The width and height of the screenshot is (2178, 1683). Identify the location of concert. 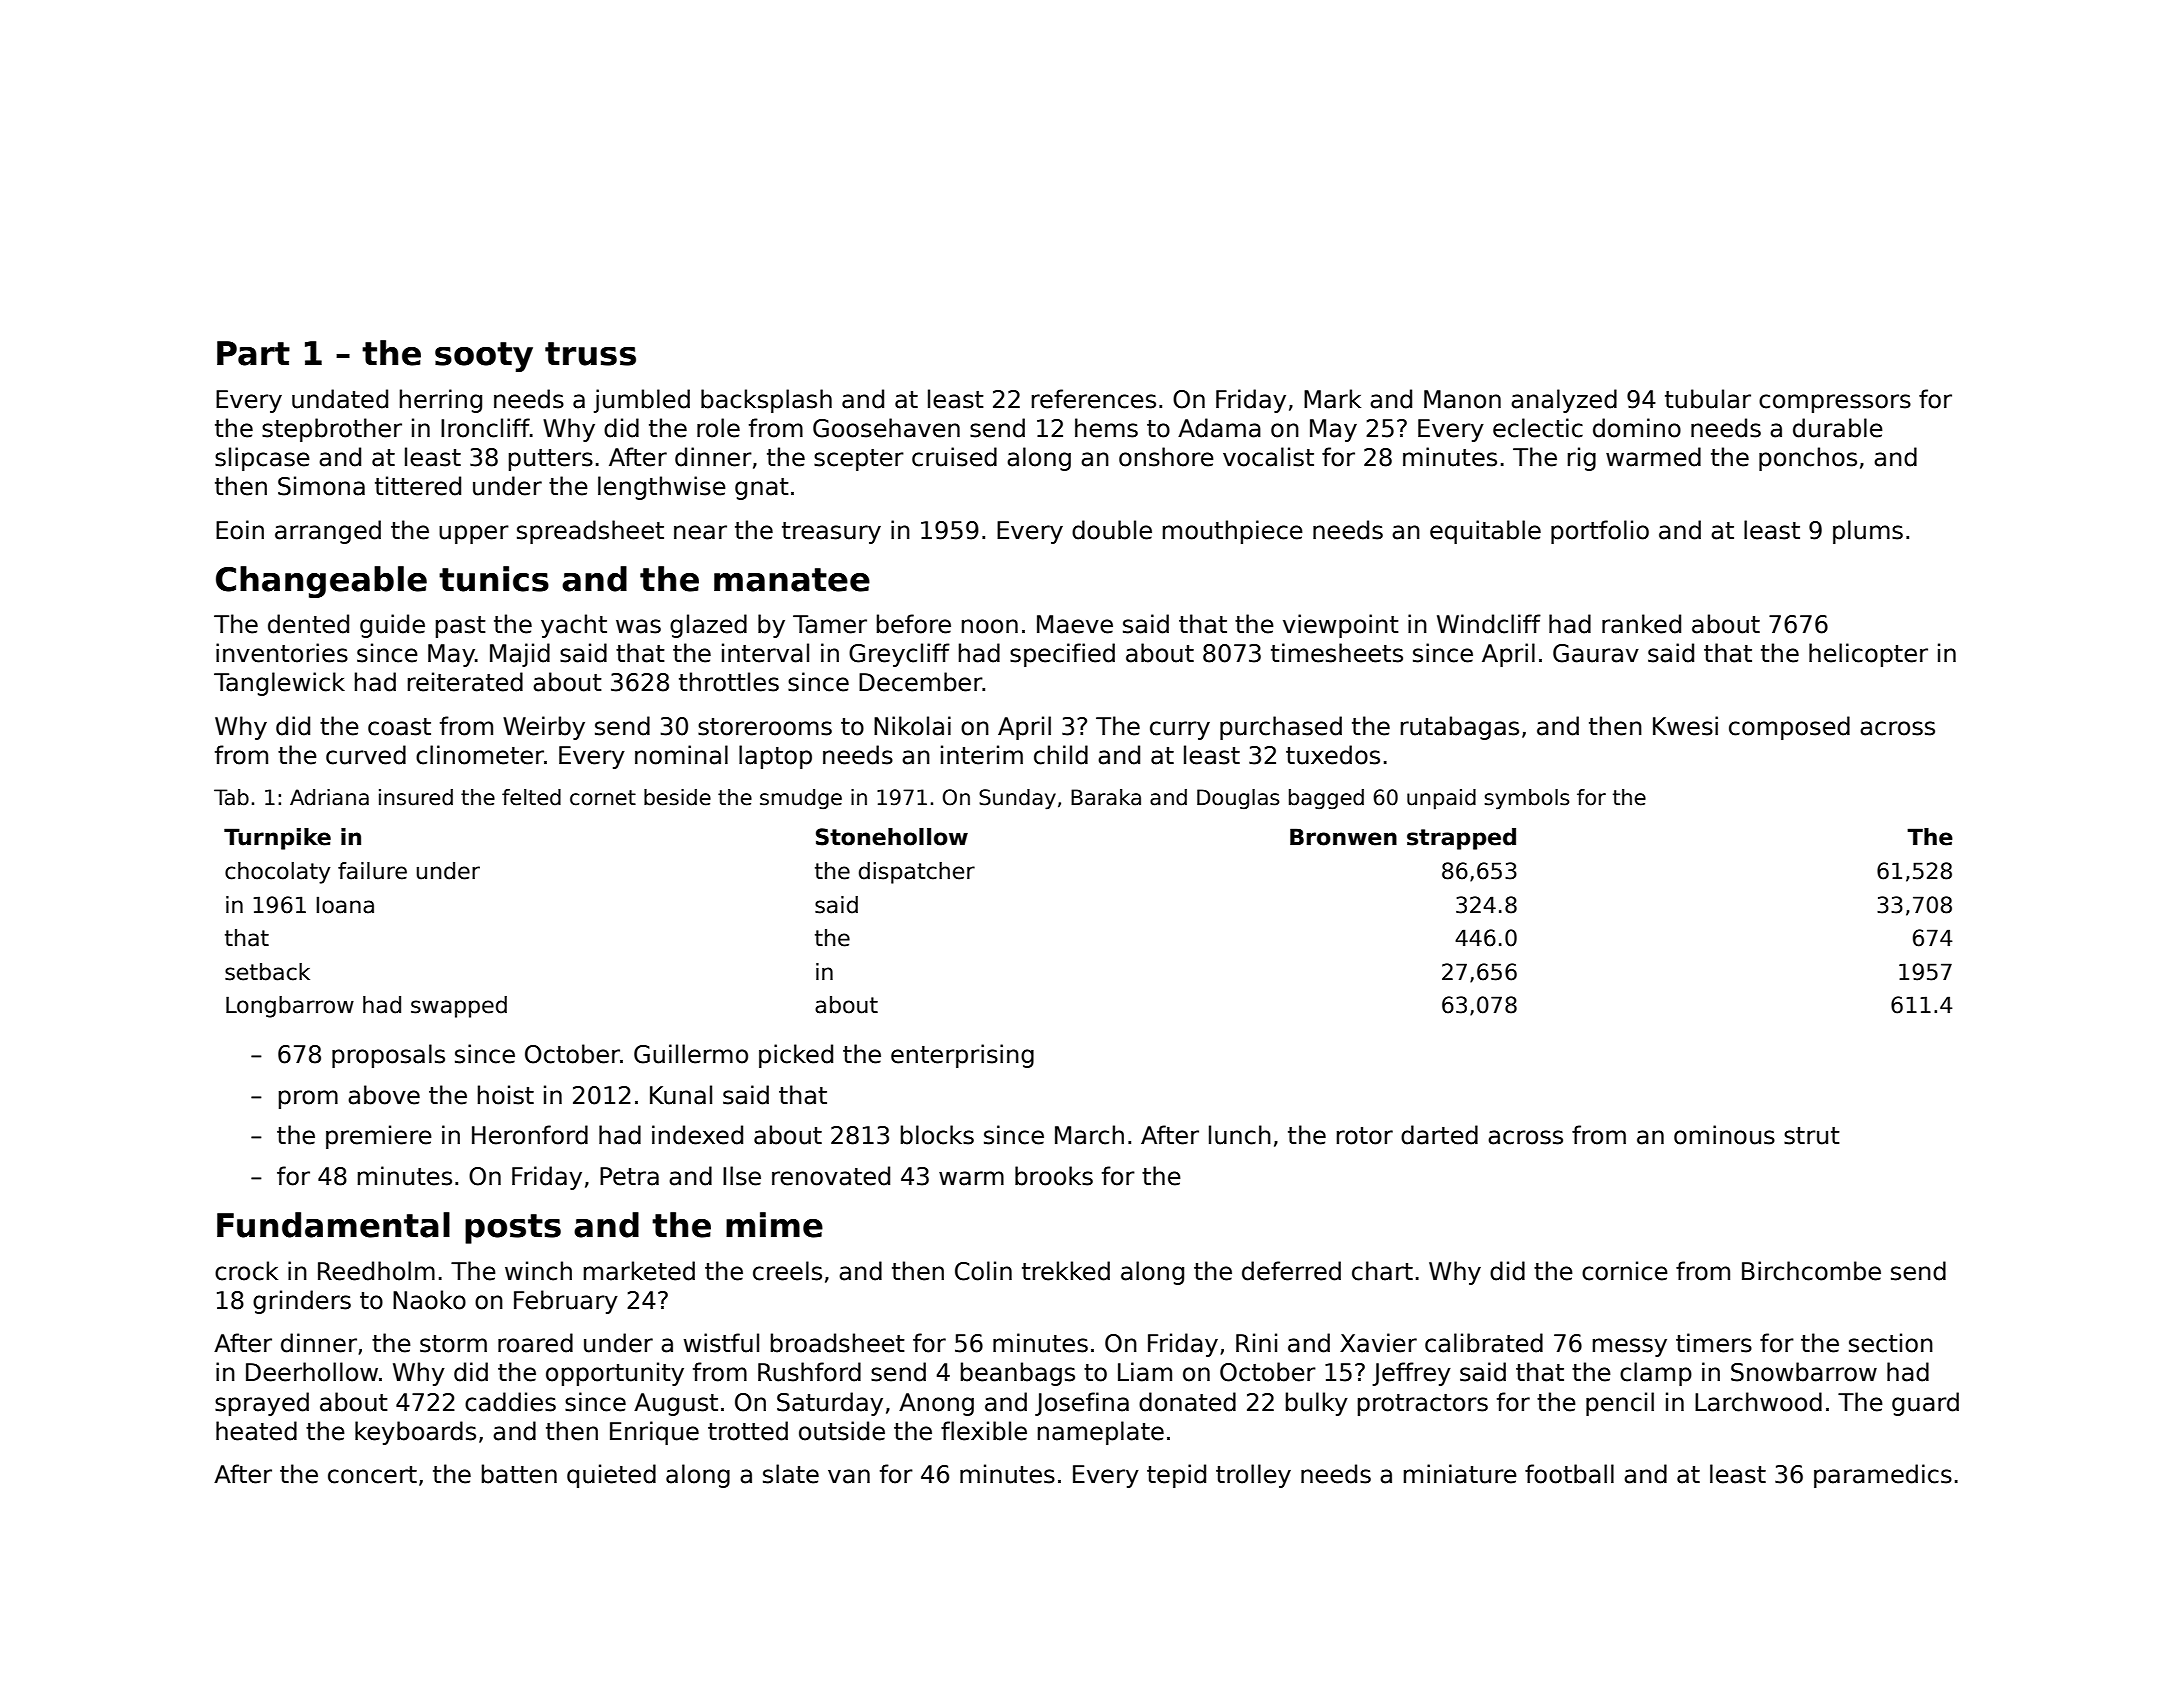
(372, 1475).
